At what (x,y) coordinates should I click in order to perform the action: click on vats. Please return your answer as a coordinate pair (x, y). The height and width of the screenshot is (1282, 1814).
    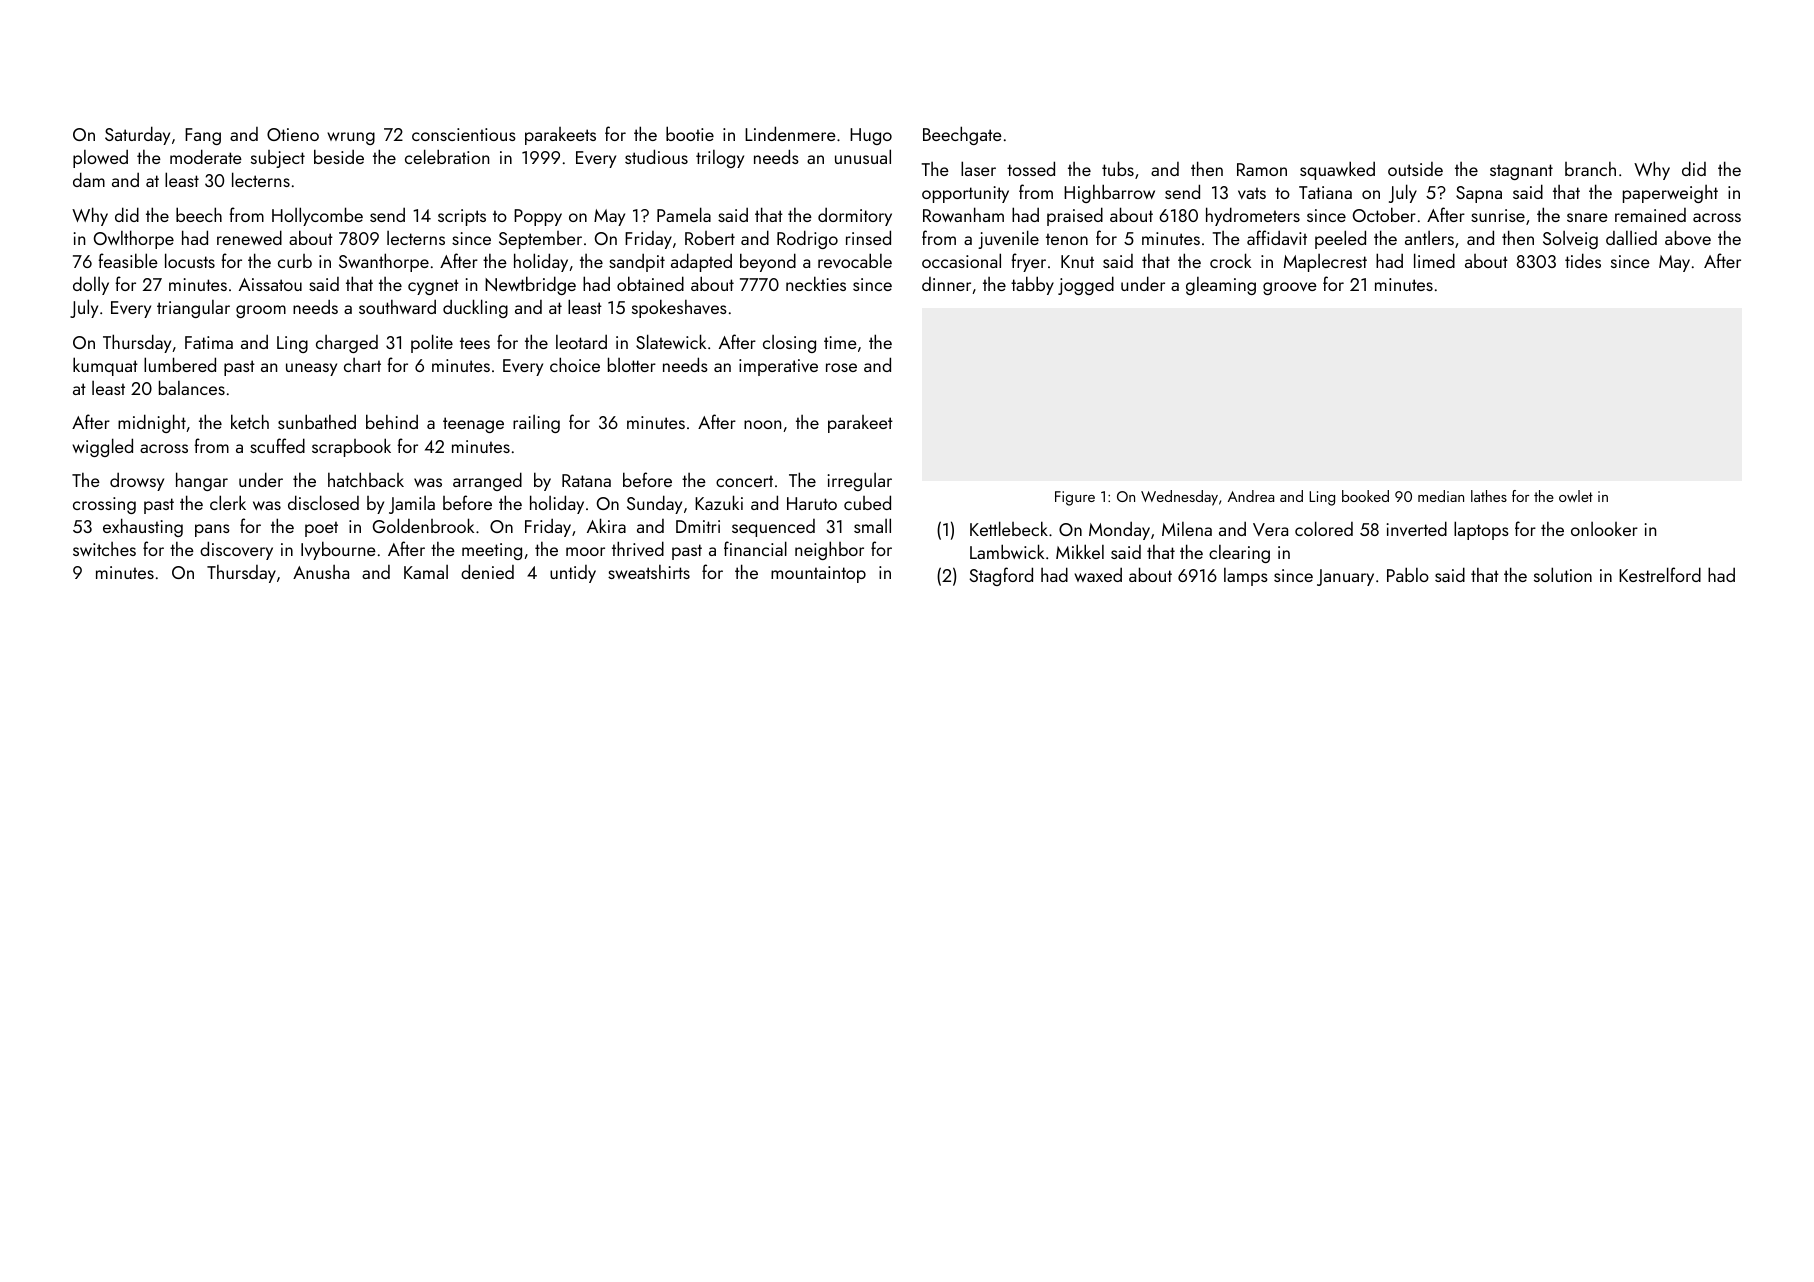
    Looking at the image, I should click on (1252, 193).
